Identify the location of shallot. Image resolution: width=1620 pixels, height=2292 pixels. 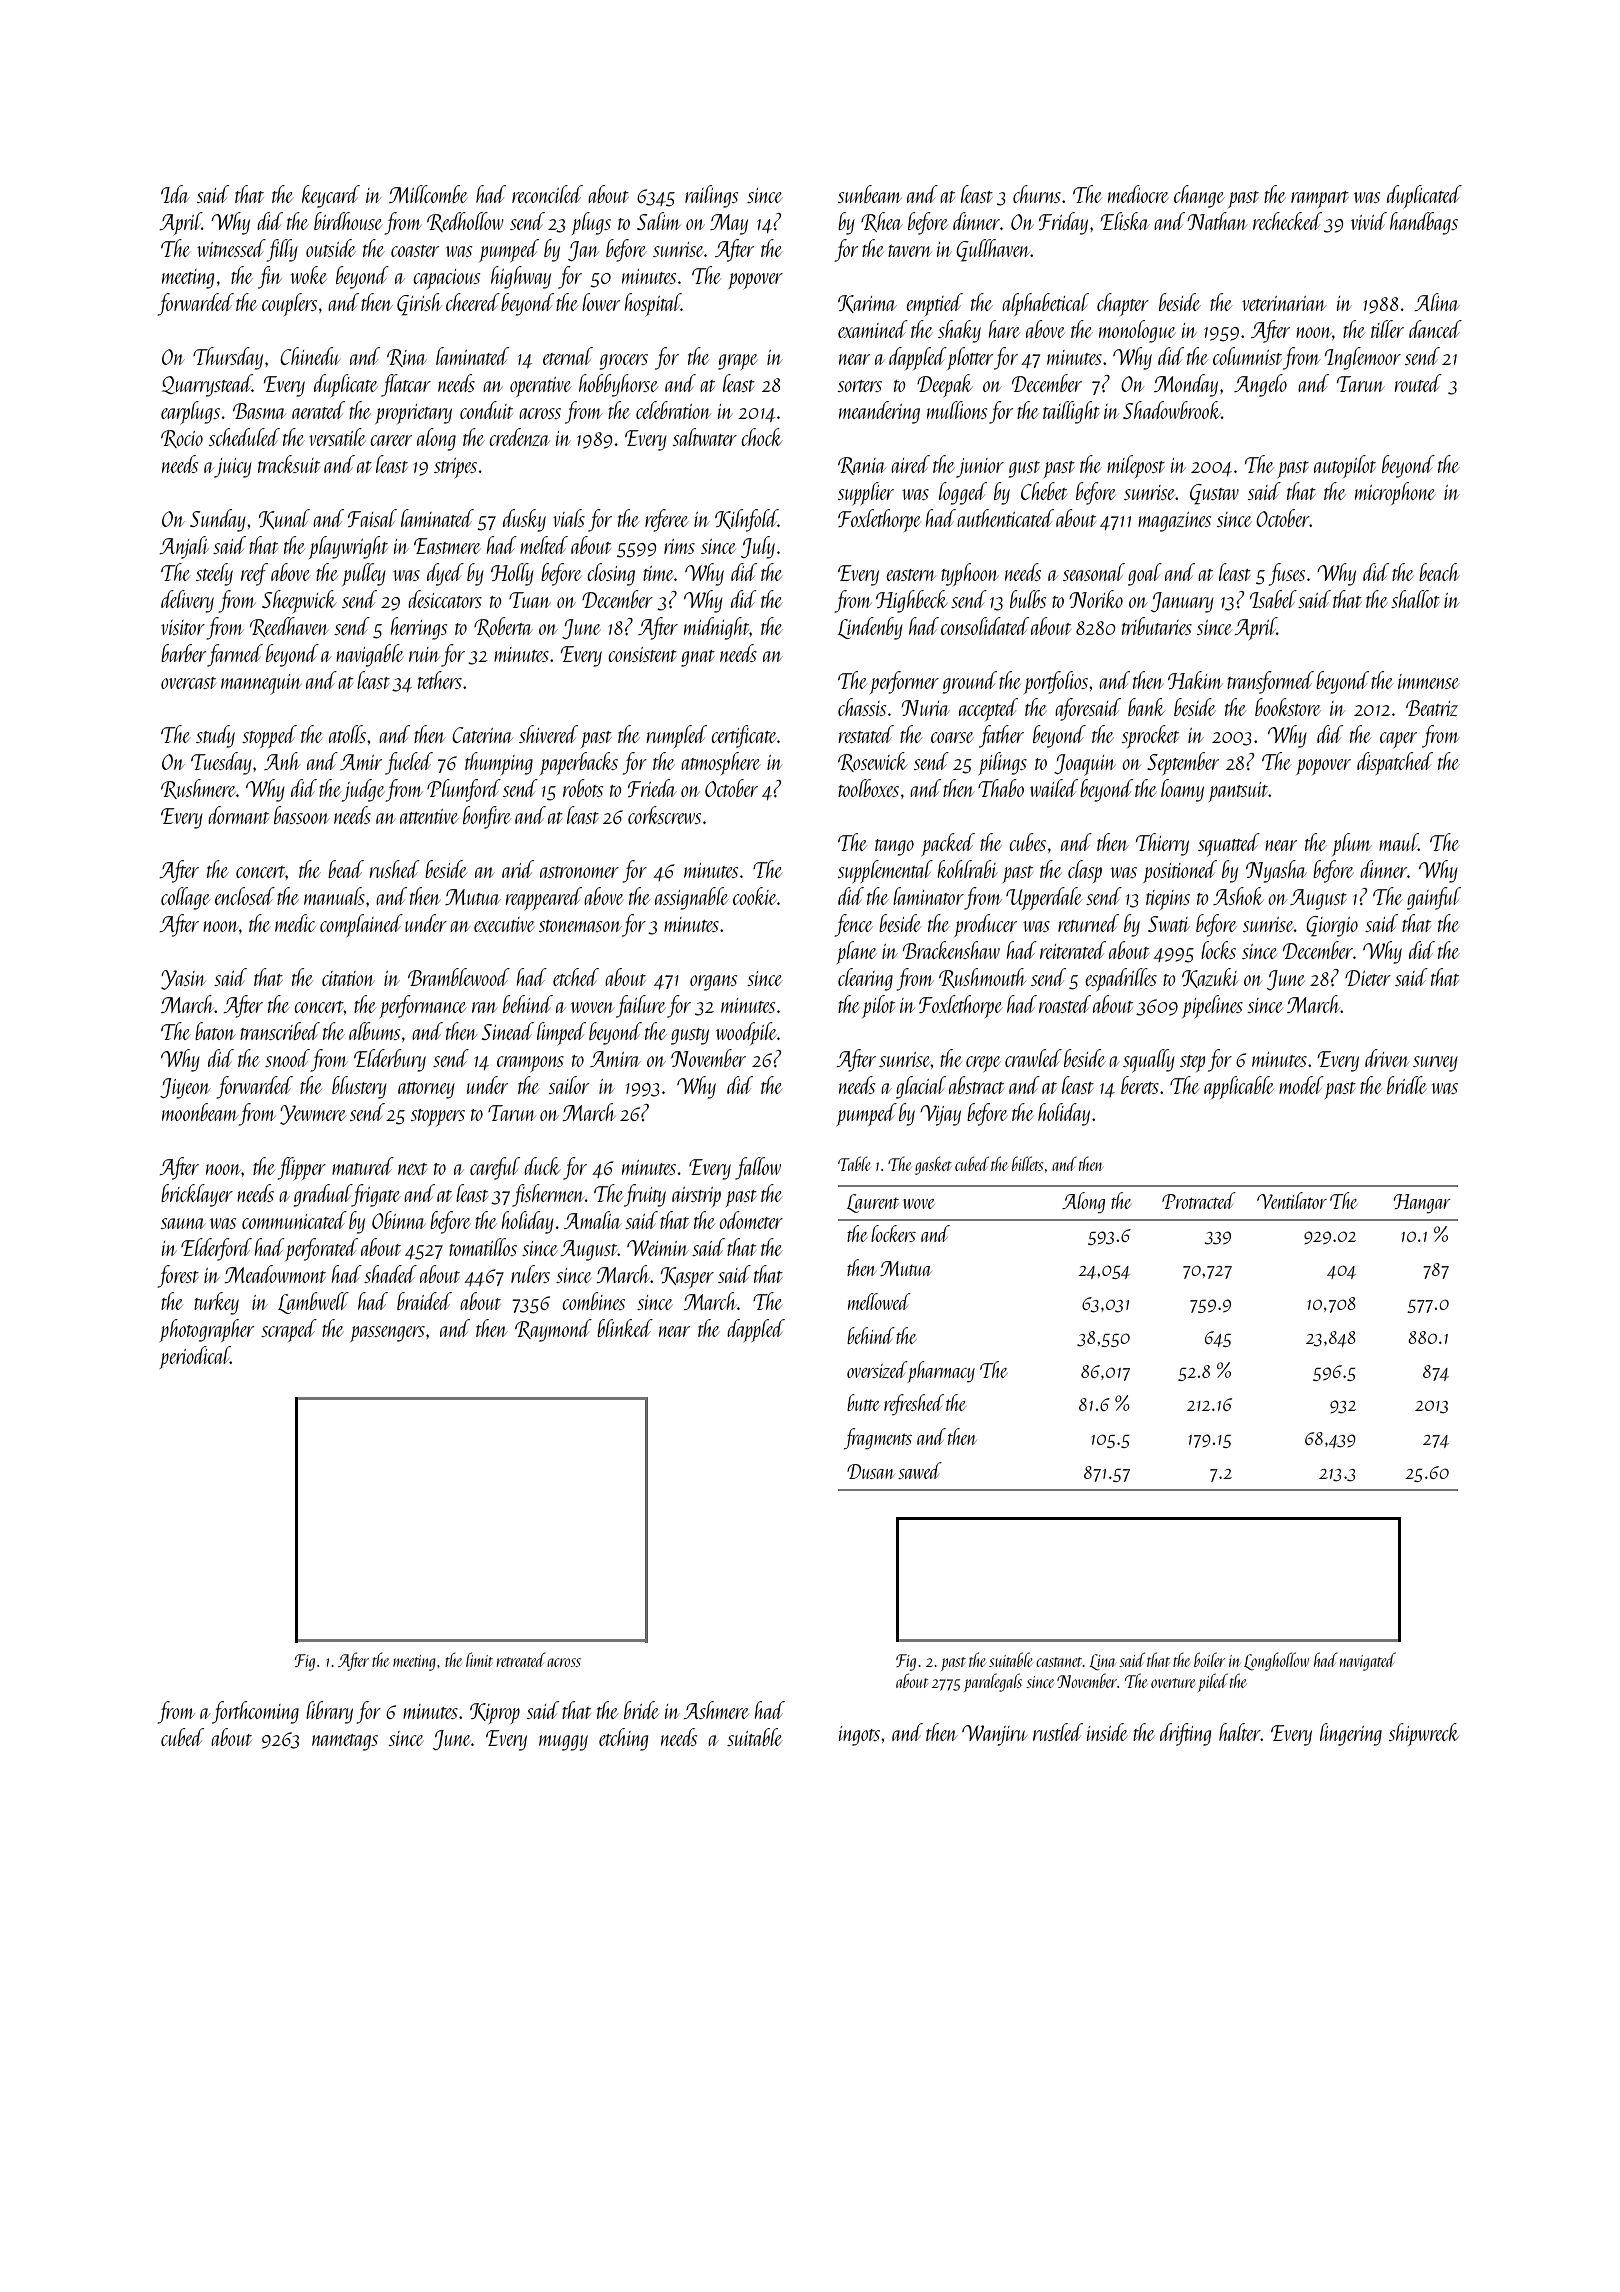
(1415, 599).
